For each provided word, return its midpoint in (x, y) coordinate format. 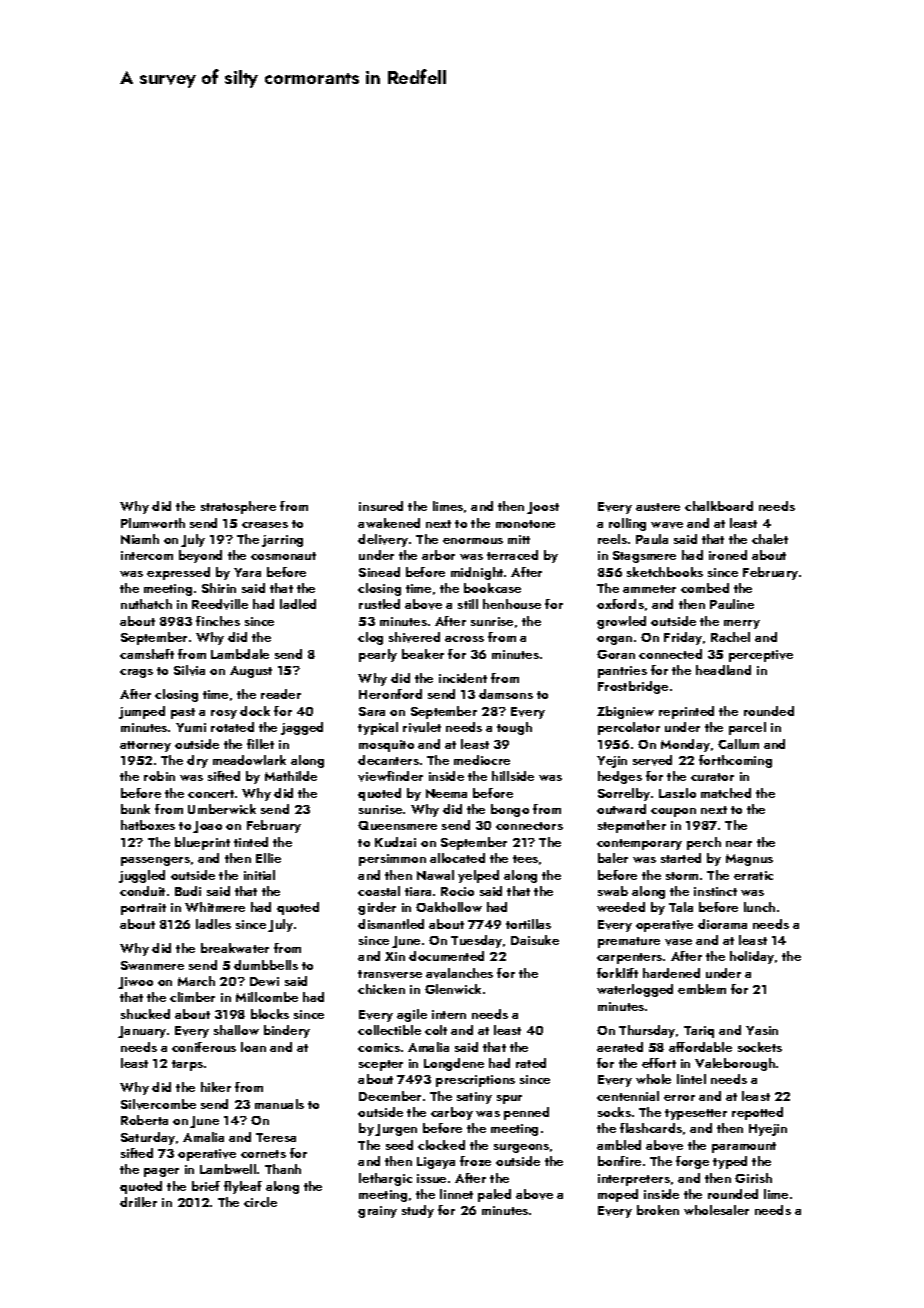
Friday (683, 638)
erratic (753, 875)
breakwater (235, 948)
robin (159, 776)
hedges (620, 777)
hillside (513, 776)
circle (260, 1202)
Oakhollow (449, 907)
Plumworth (153, 523)
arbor (438, 555)
